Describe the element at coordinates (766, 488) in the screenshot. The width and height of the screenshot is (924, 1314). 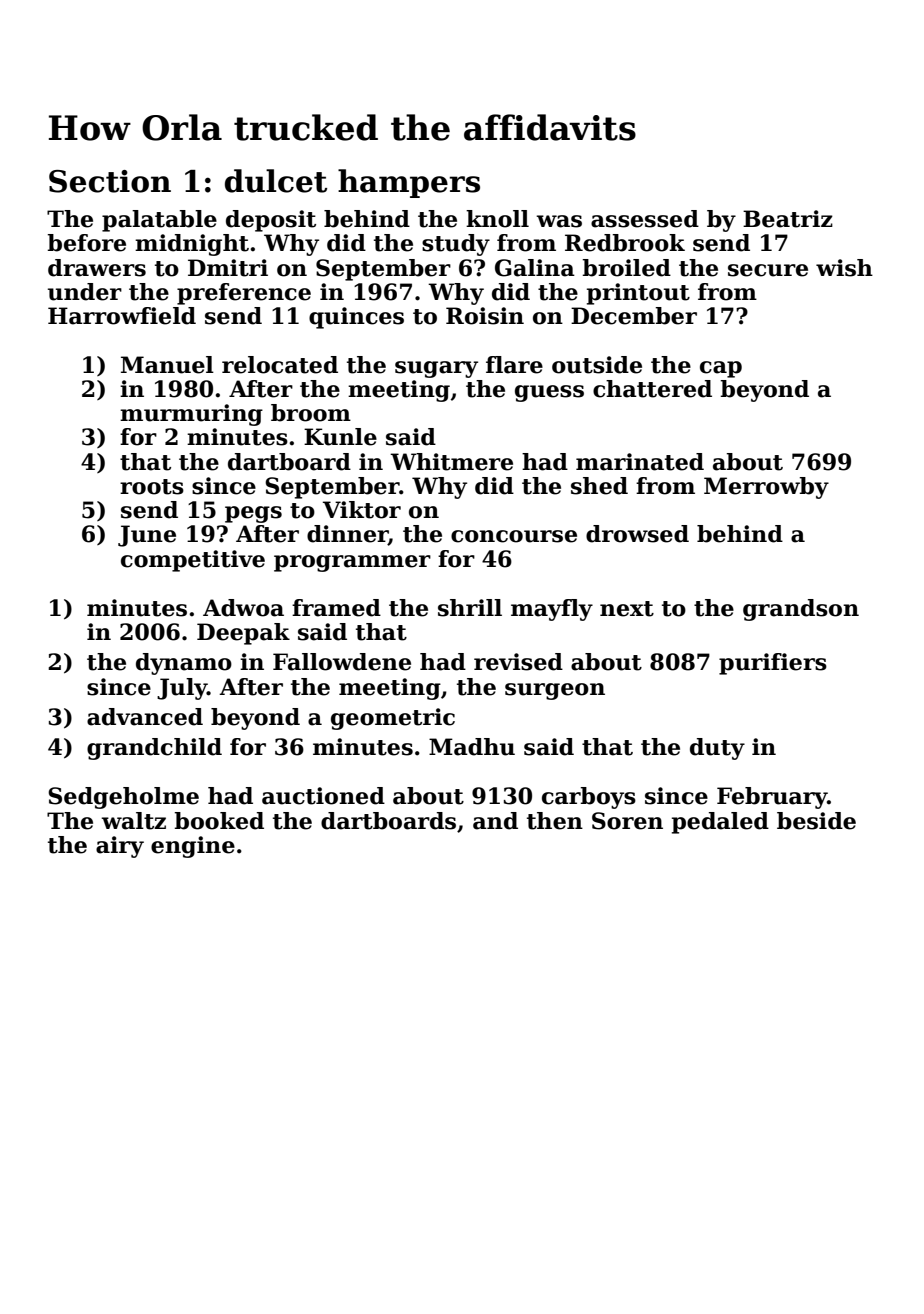
I see `Merrowby` at that location.
